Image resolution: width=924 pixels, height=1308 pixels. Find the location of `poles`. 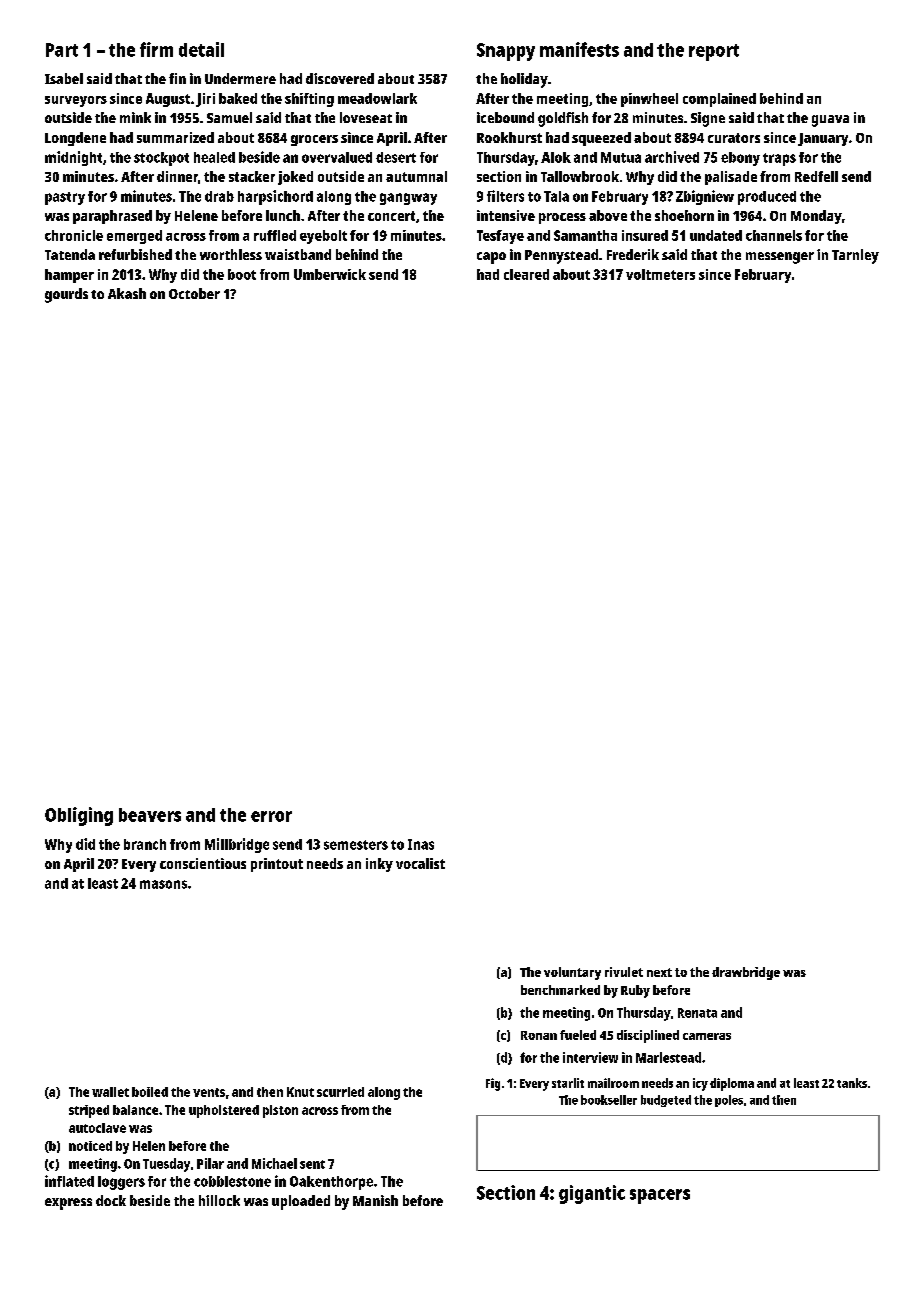

poles is located at coordinates (729, 1101).
